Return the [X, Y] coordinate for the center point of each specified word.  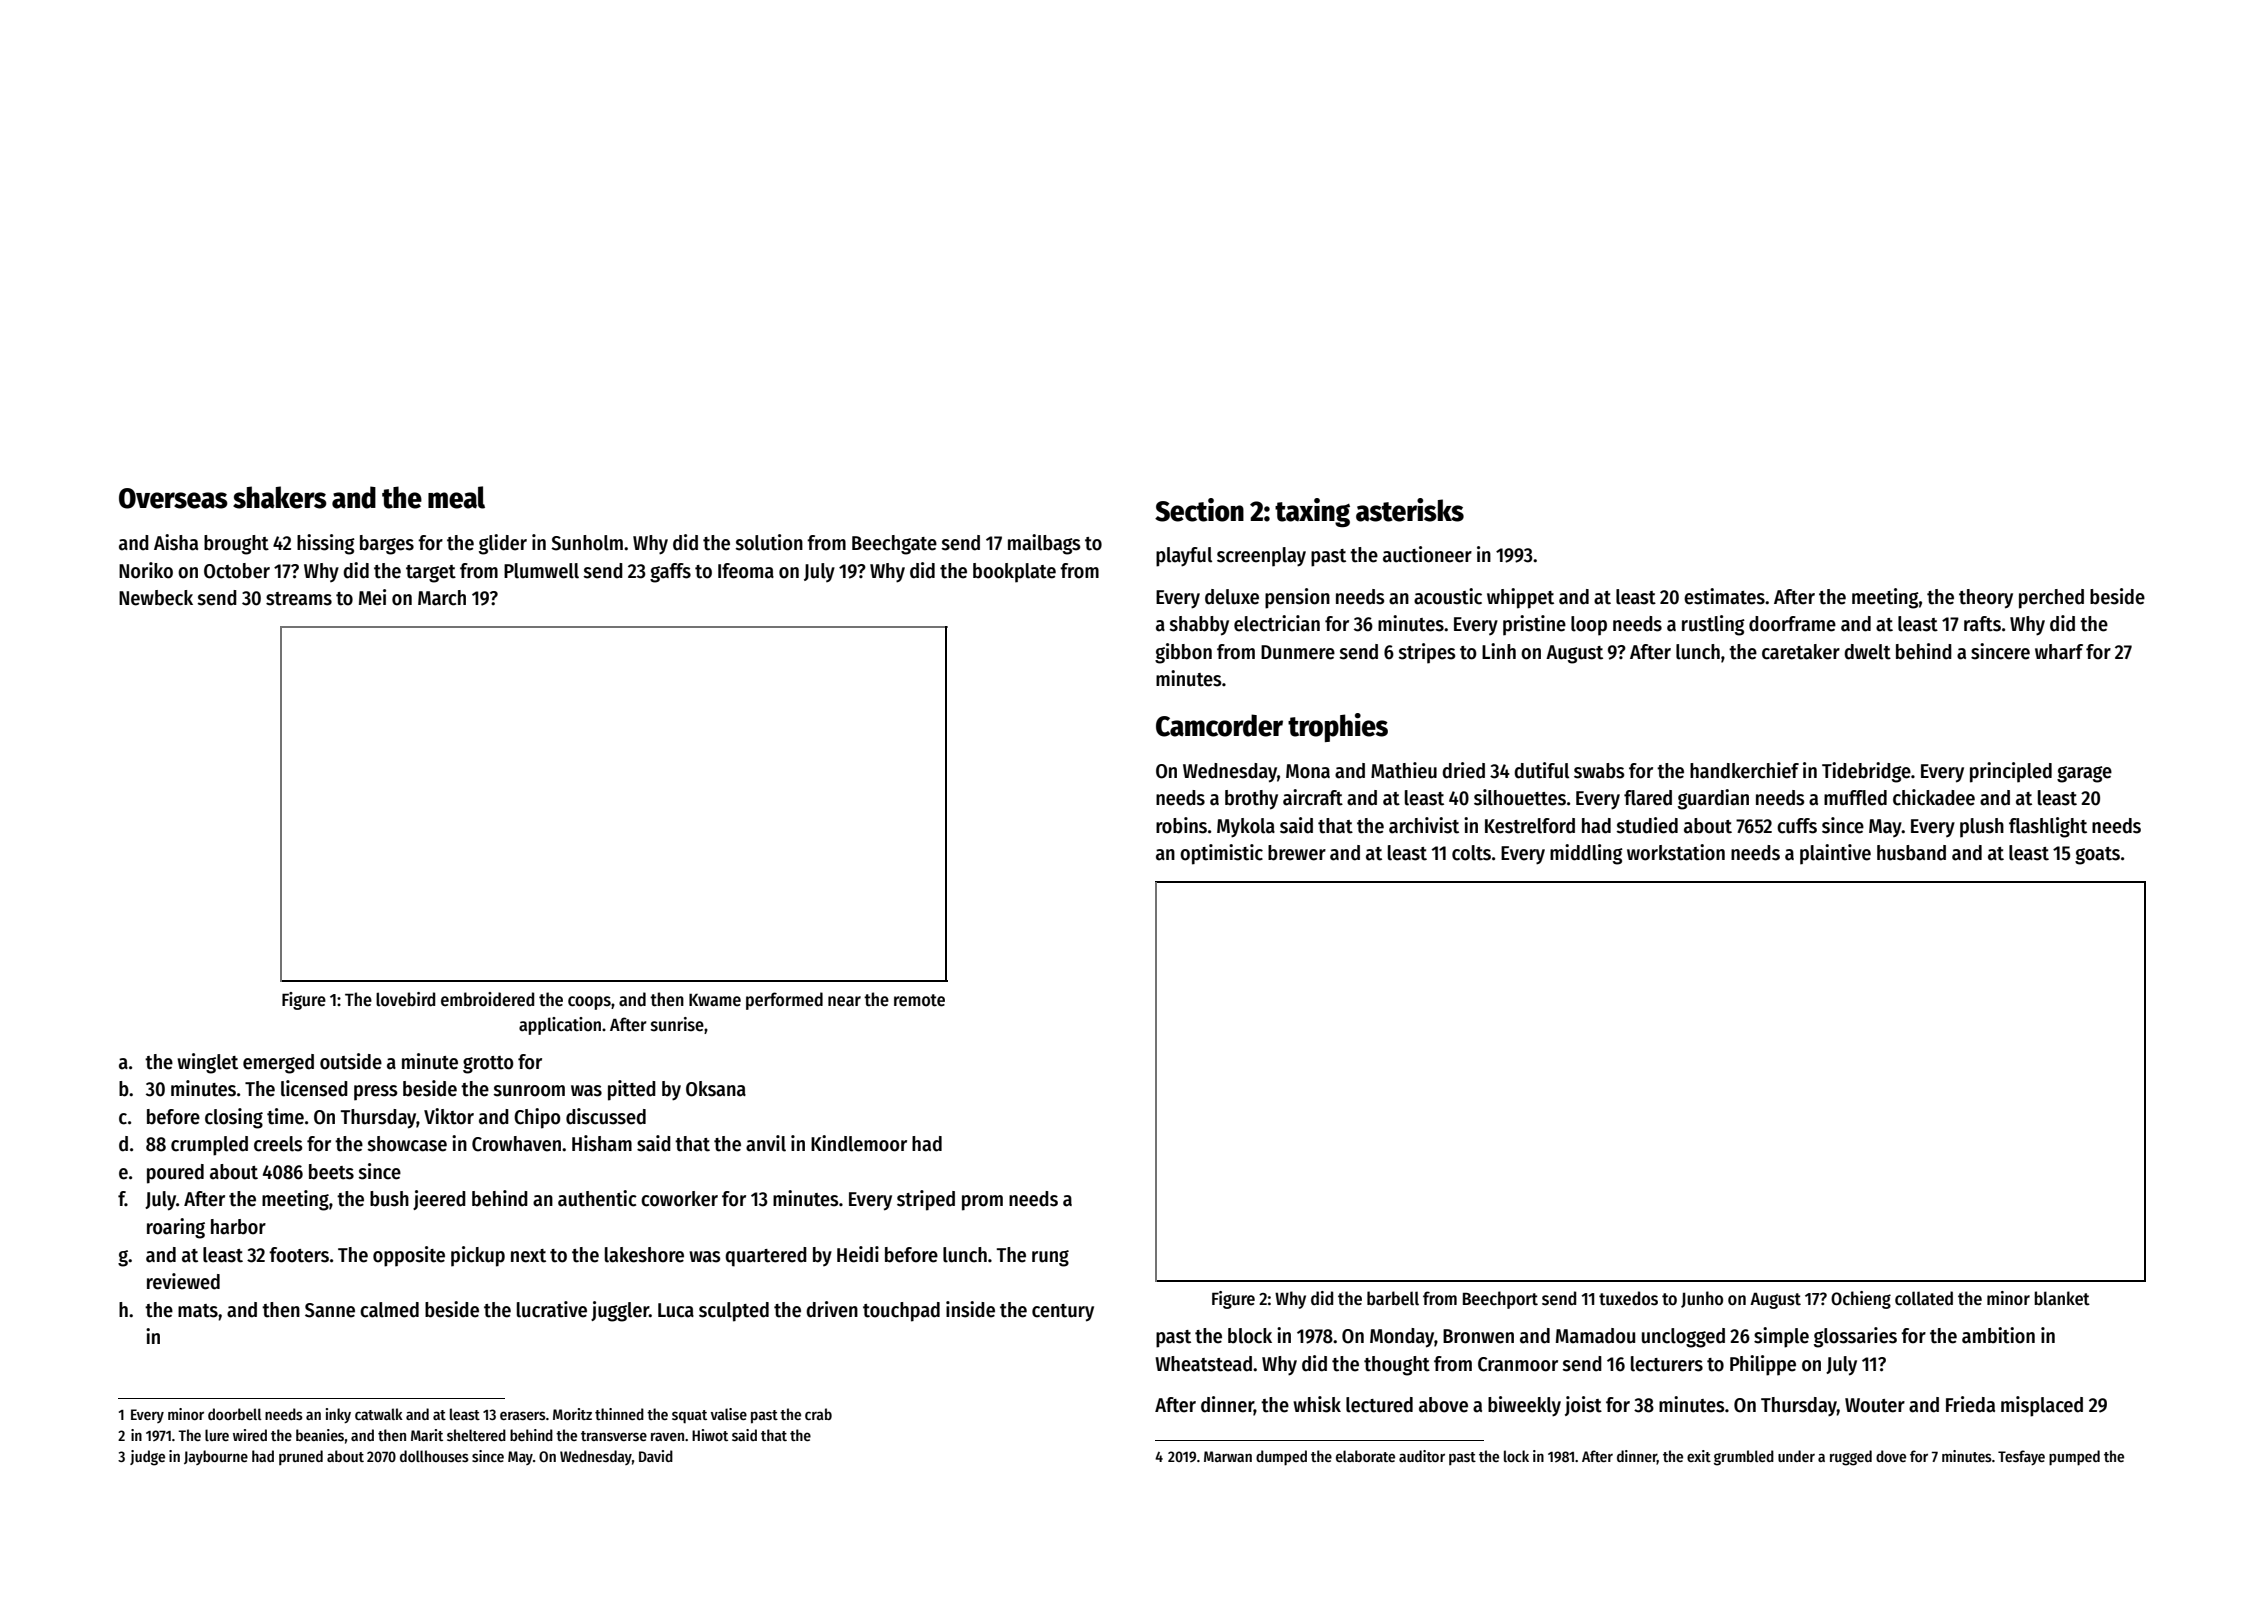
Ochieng [1861, 1300]
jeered [439, 1200]
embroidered [487, 999]
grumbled [1744, 1458]
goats [2097, 856]
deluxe [1232, 597]
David [656, 1456]
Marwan [1228, 1456]
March [442, 598]
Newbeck [156, 598]
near [844, 1001]
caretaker [1801, 652]
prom [982, 1203]
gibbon [1183, 653]
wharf [2059, 652]
